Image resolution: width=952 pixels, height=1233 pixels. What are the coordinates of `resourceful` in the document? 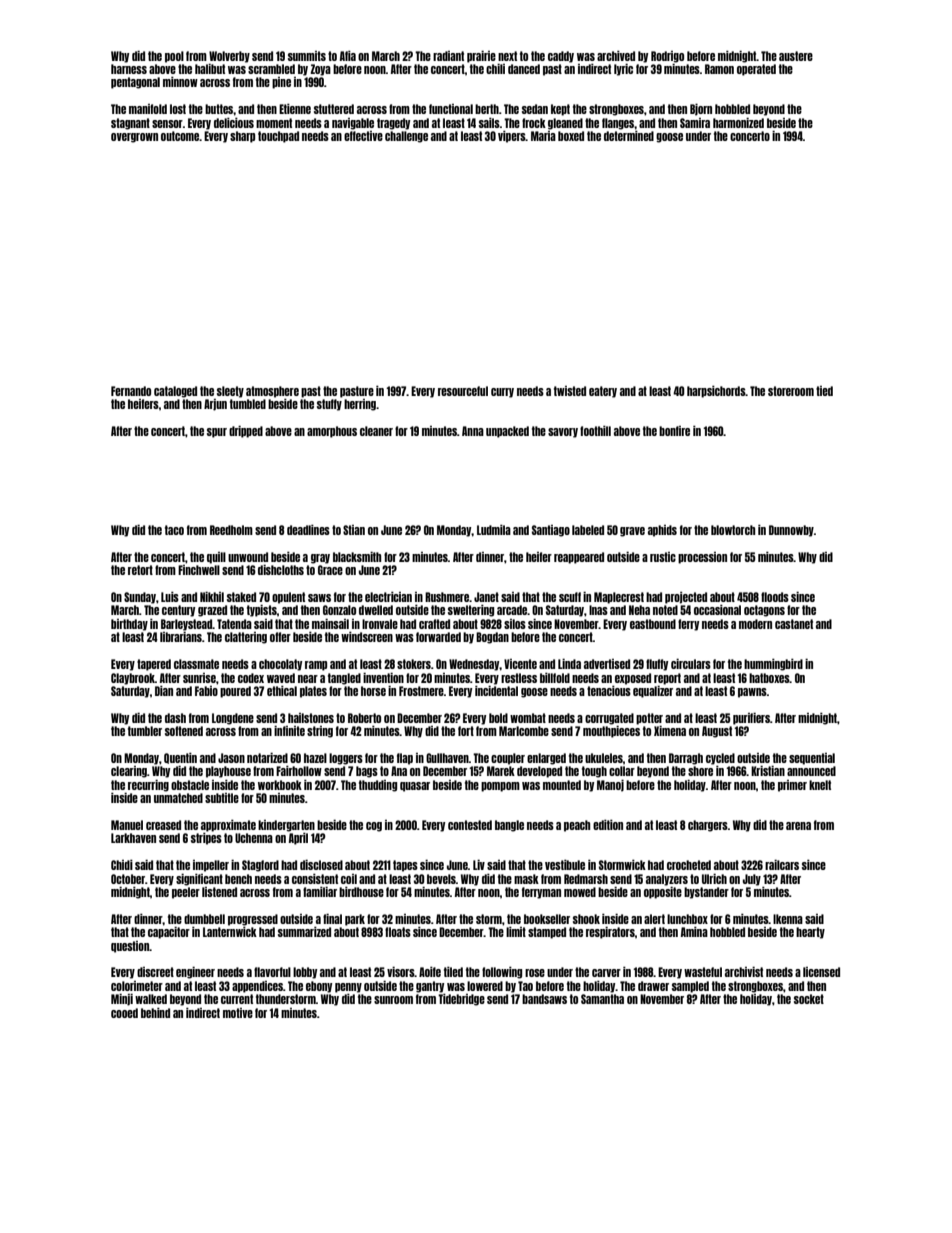 It's located at (463, 391).
